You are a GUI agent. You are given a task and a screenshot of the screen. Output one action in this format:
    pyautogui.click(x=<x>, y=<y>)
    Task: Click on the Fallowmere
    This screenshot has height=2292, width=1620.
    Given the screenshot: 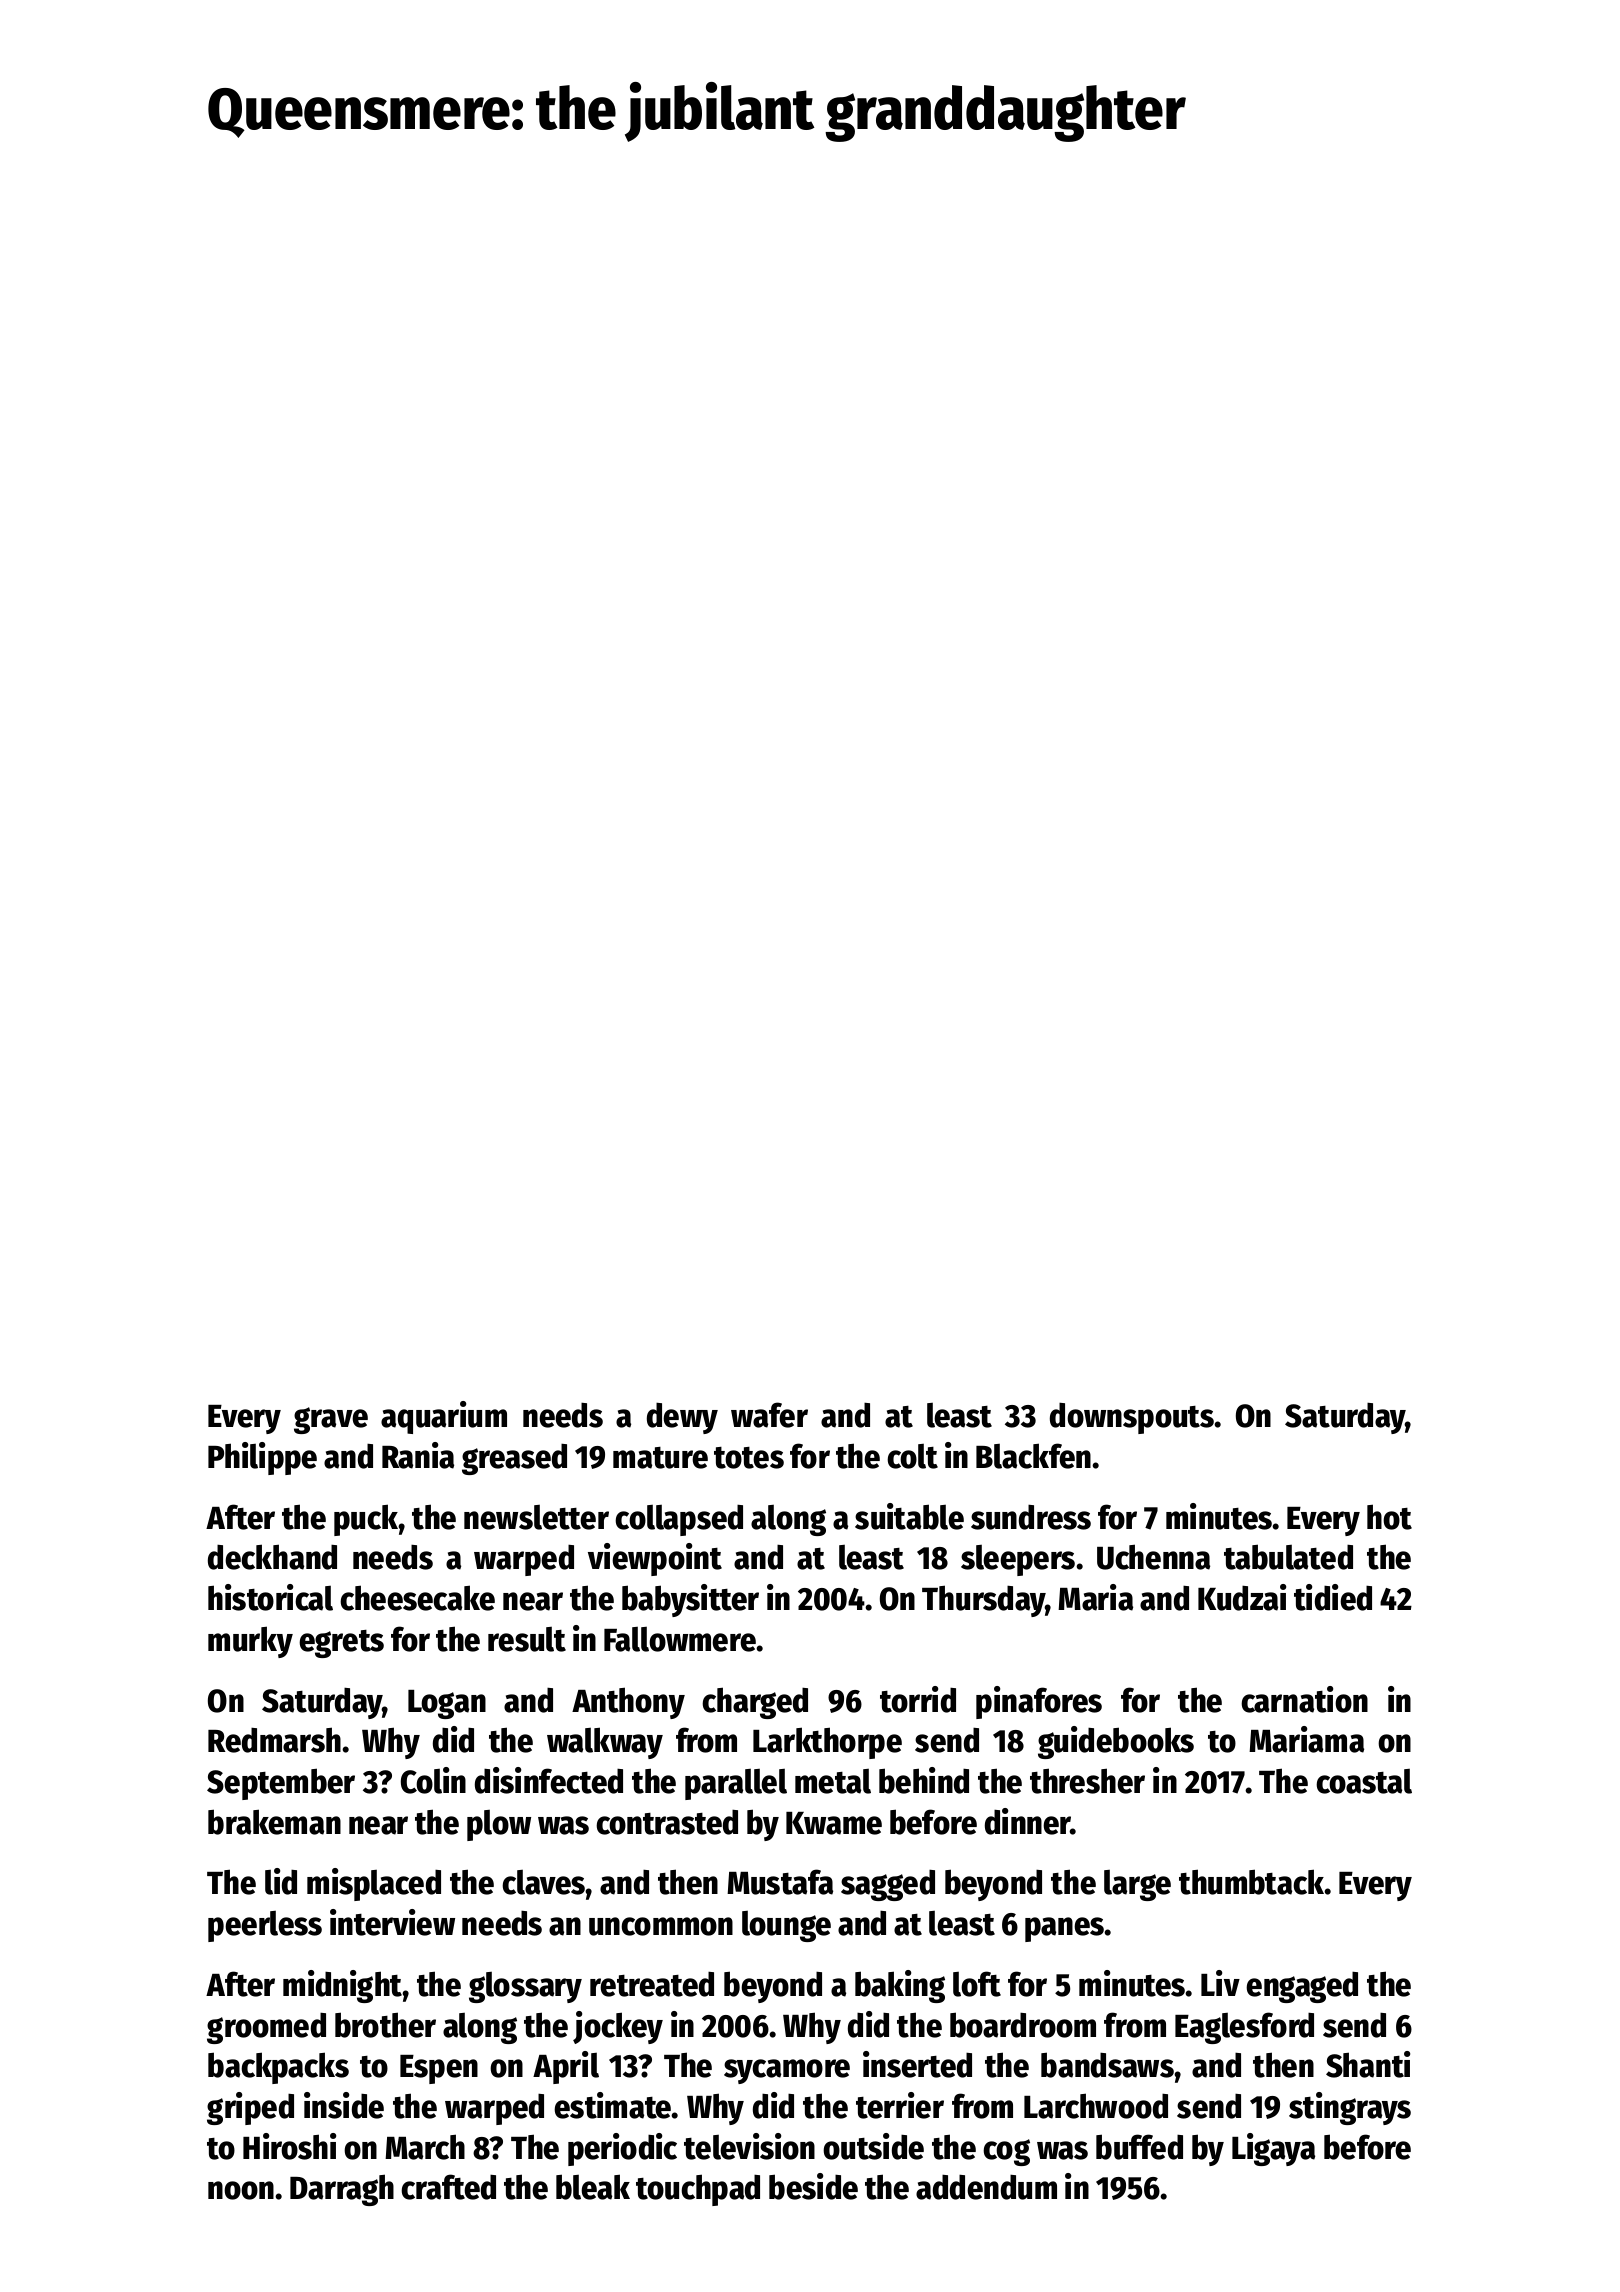 What is the action you would take?
    pyautogui.click(x=680, y=1639)
